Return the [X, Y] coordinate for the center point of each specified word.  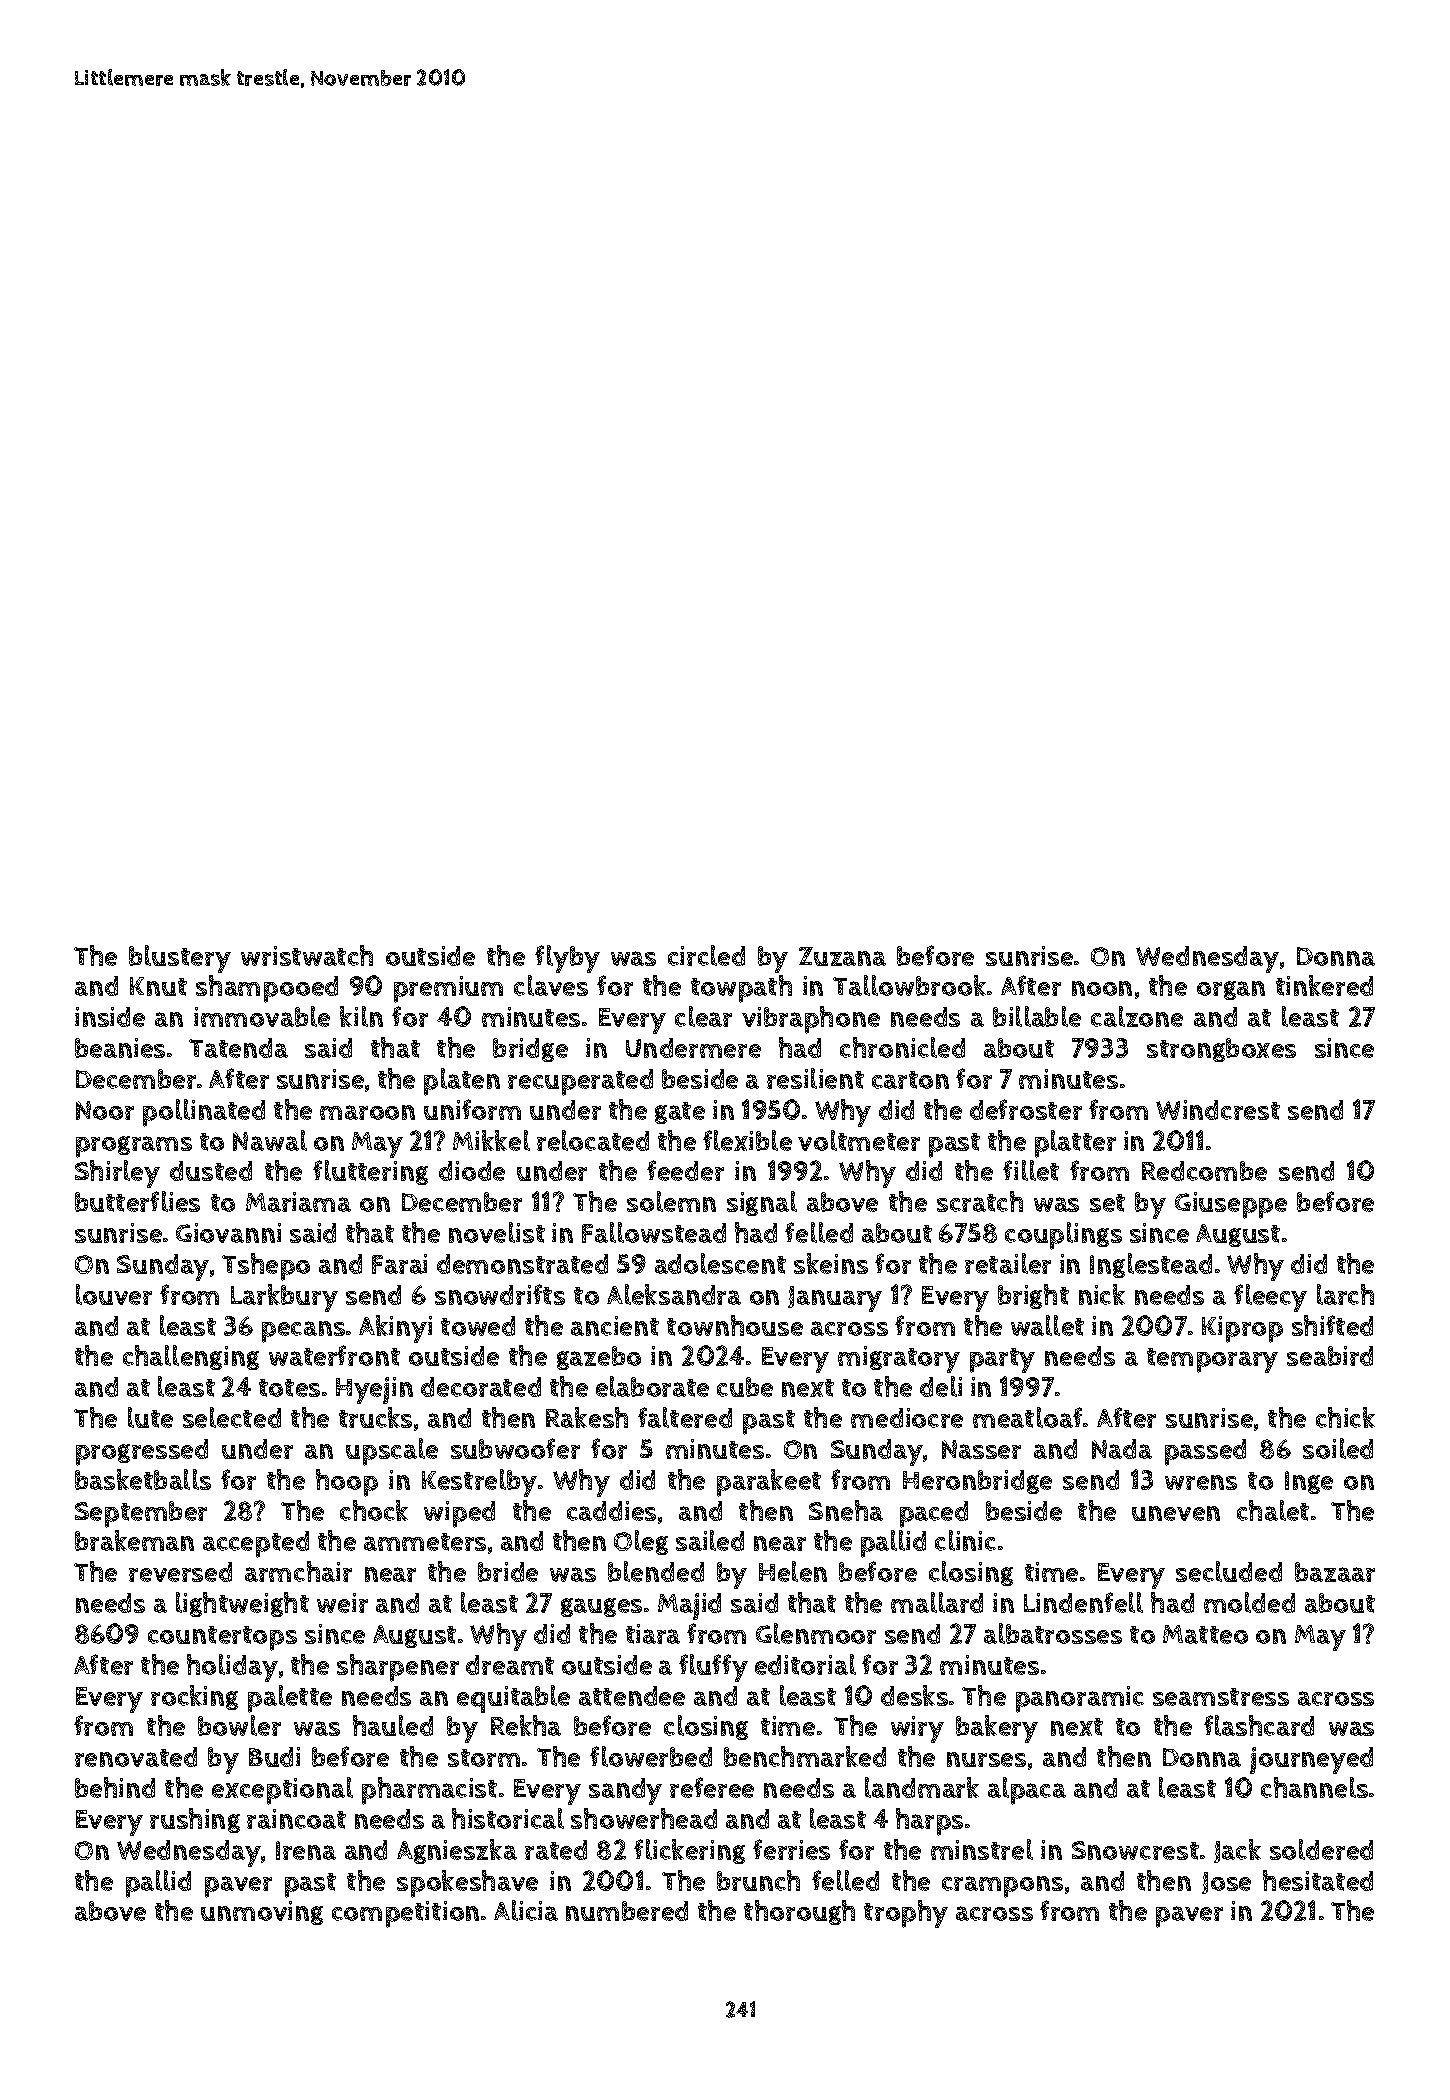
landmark [922, 1787]
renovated [136, 1757]
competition [405, 1914]
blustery [180, 959]
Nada [1122, 1449]
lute [150, 1417]
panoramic [1080, 1699]
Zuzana [842, 956]
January [835, 1299]
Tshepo [266, 1267]
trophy [906, 1914]
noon [1102, 988]
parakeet [769, 1483]
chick [1345, 1417]
